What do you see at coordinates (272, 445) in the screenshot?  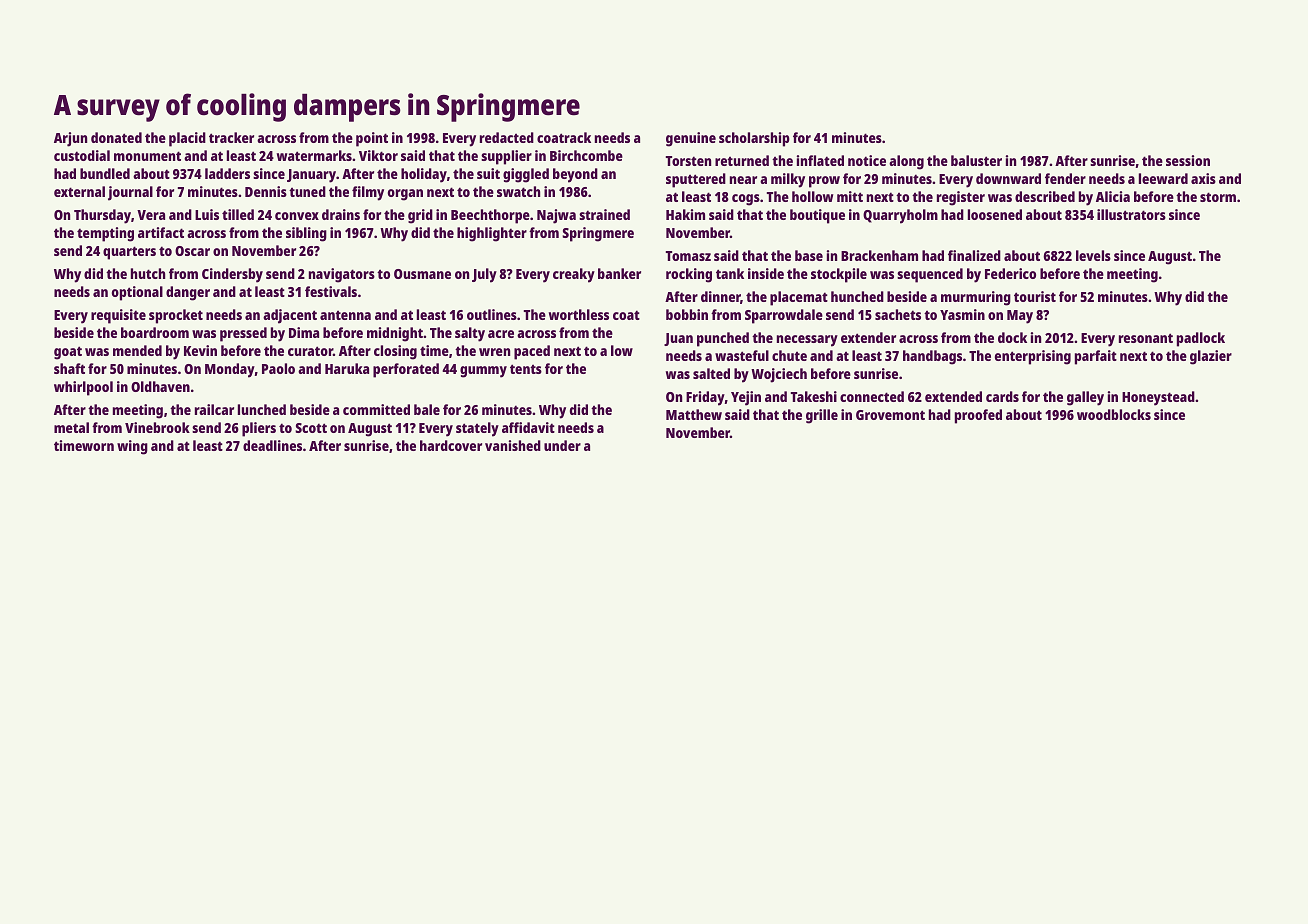 I see `deadlines` at bounding box center [272, 445].
